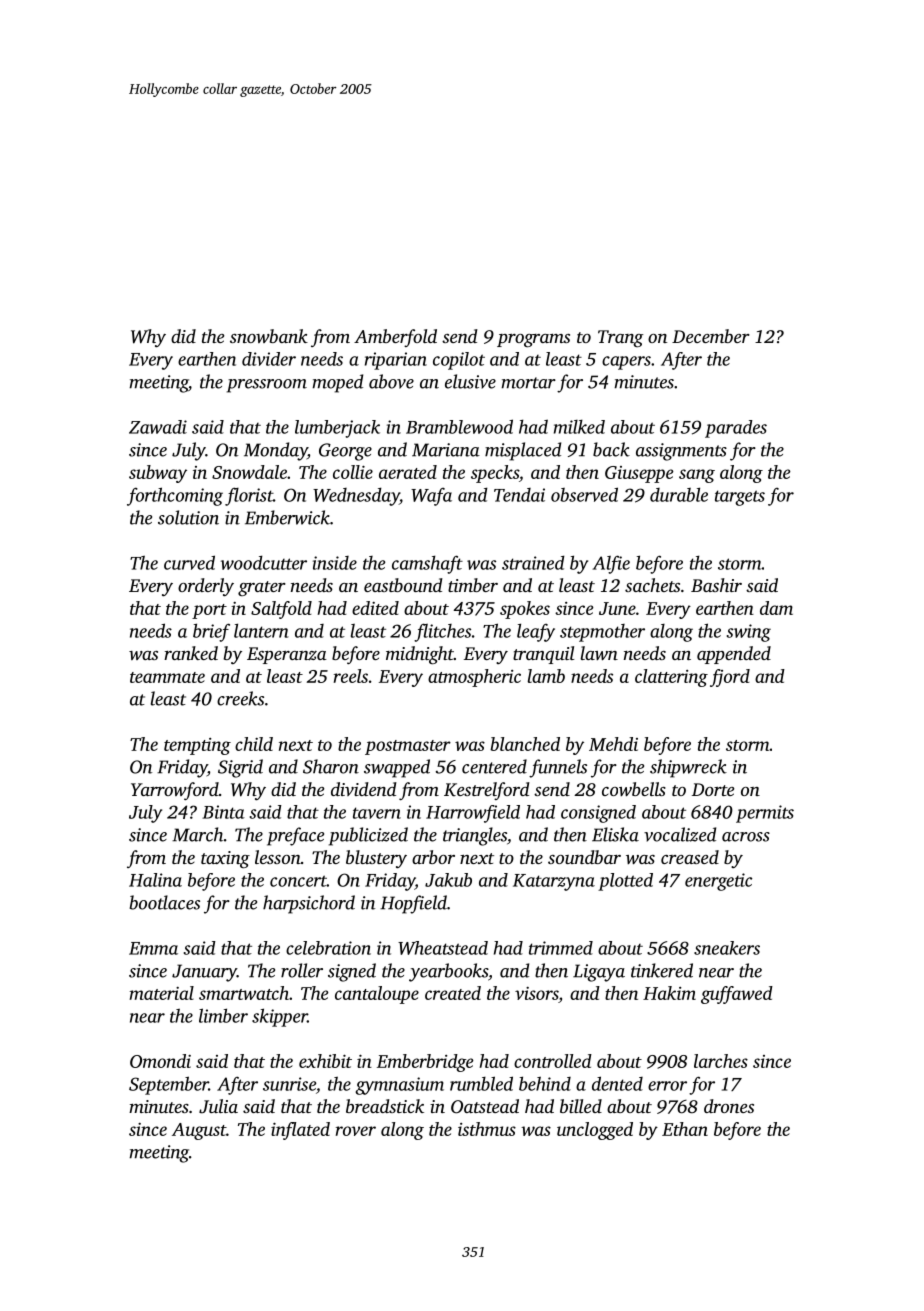 This document has width=924, height=1311. What do you see at coordinates (474, 678) in the document?
I see `atmospheric` at bounding box center [474, 678].
